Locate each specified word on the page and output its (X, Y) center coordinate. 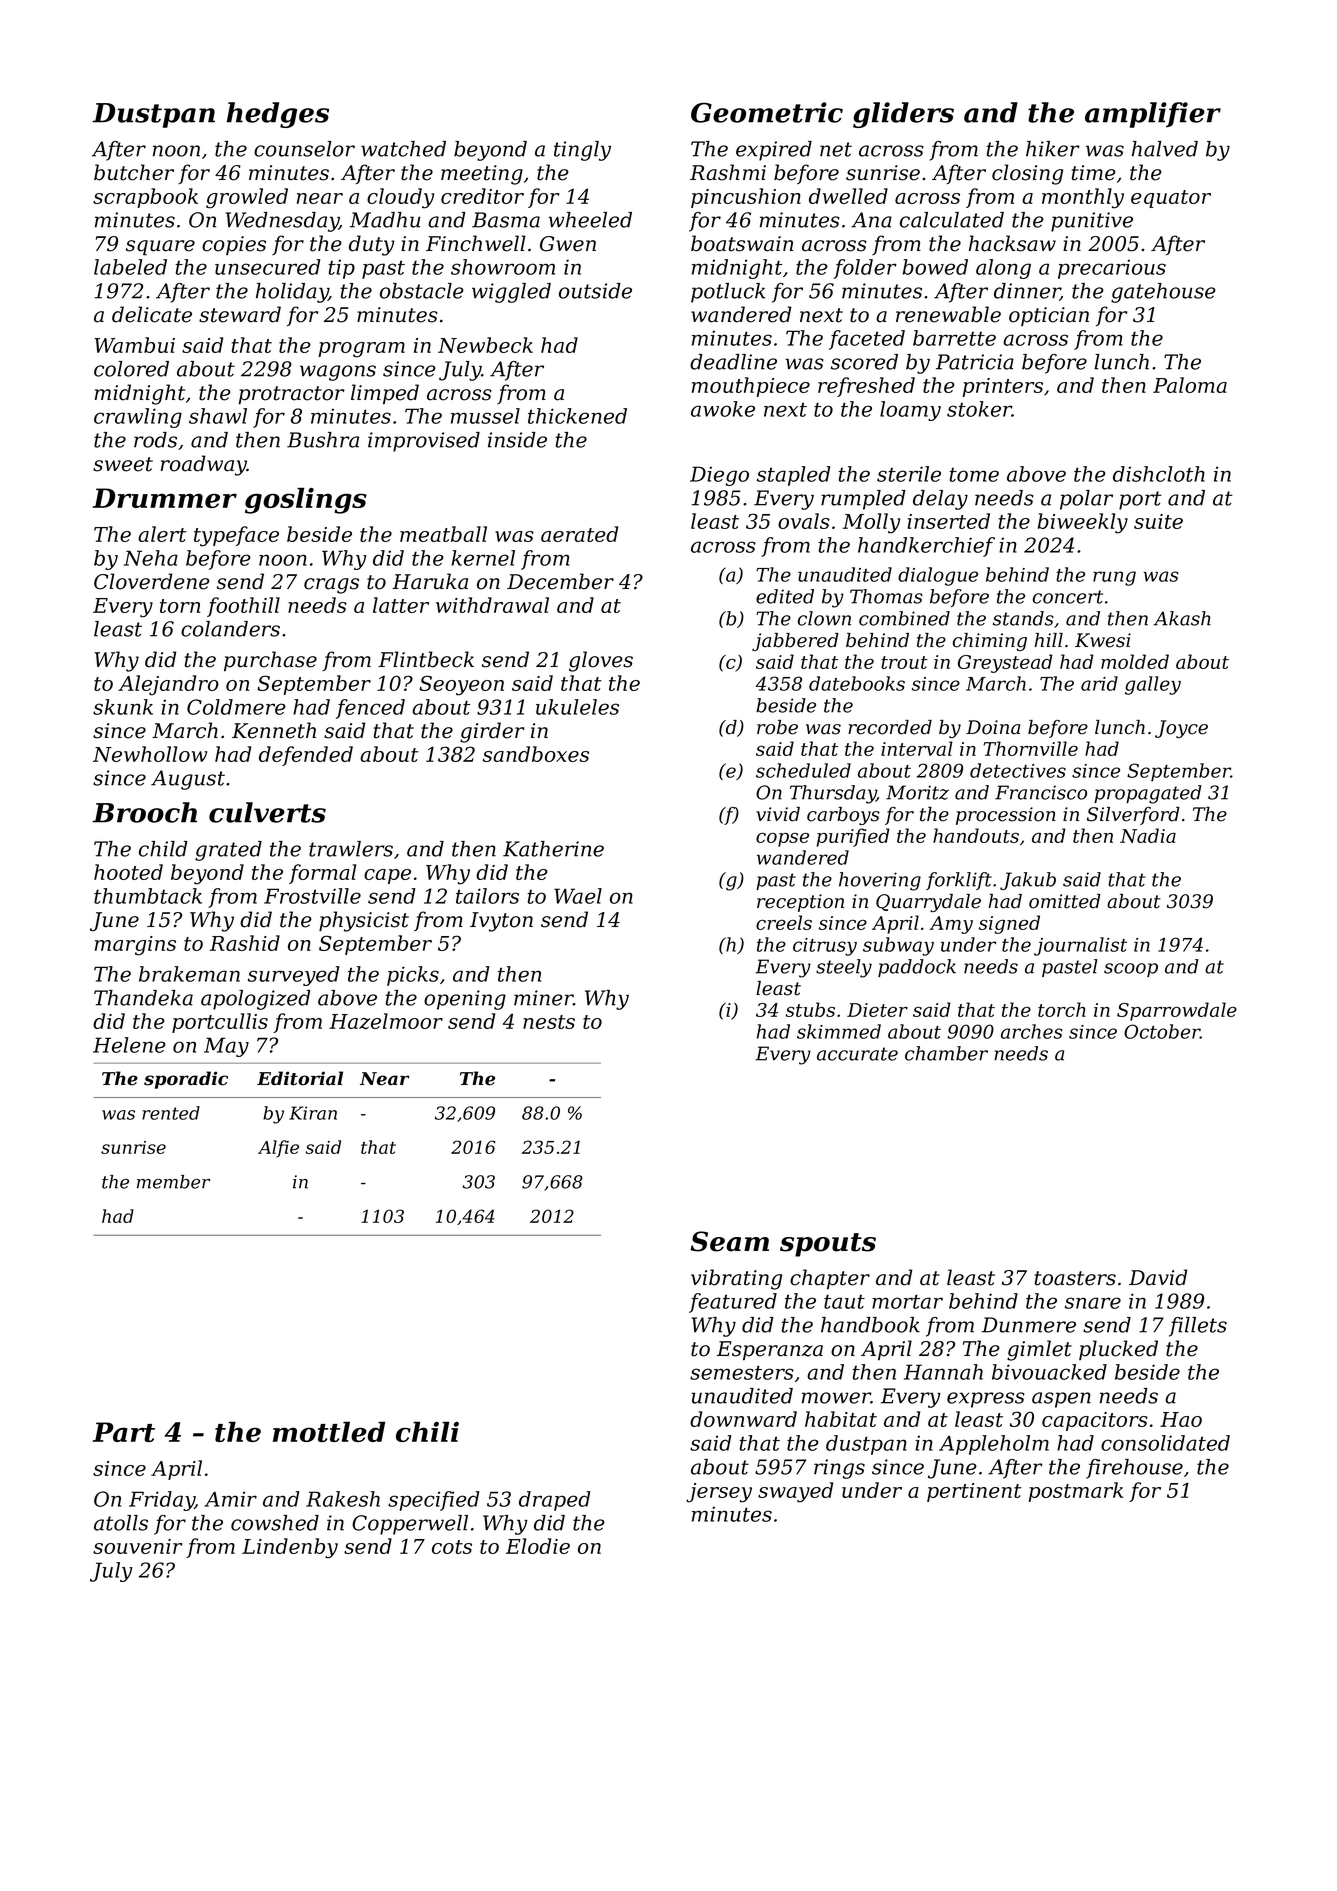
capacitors (1095, 1421)
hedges (278, 115)
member (173, 1182)
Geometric (767, 112)
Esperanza (770, 1350)
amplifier (1153, 115)
